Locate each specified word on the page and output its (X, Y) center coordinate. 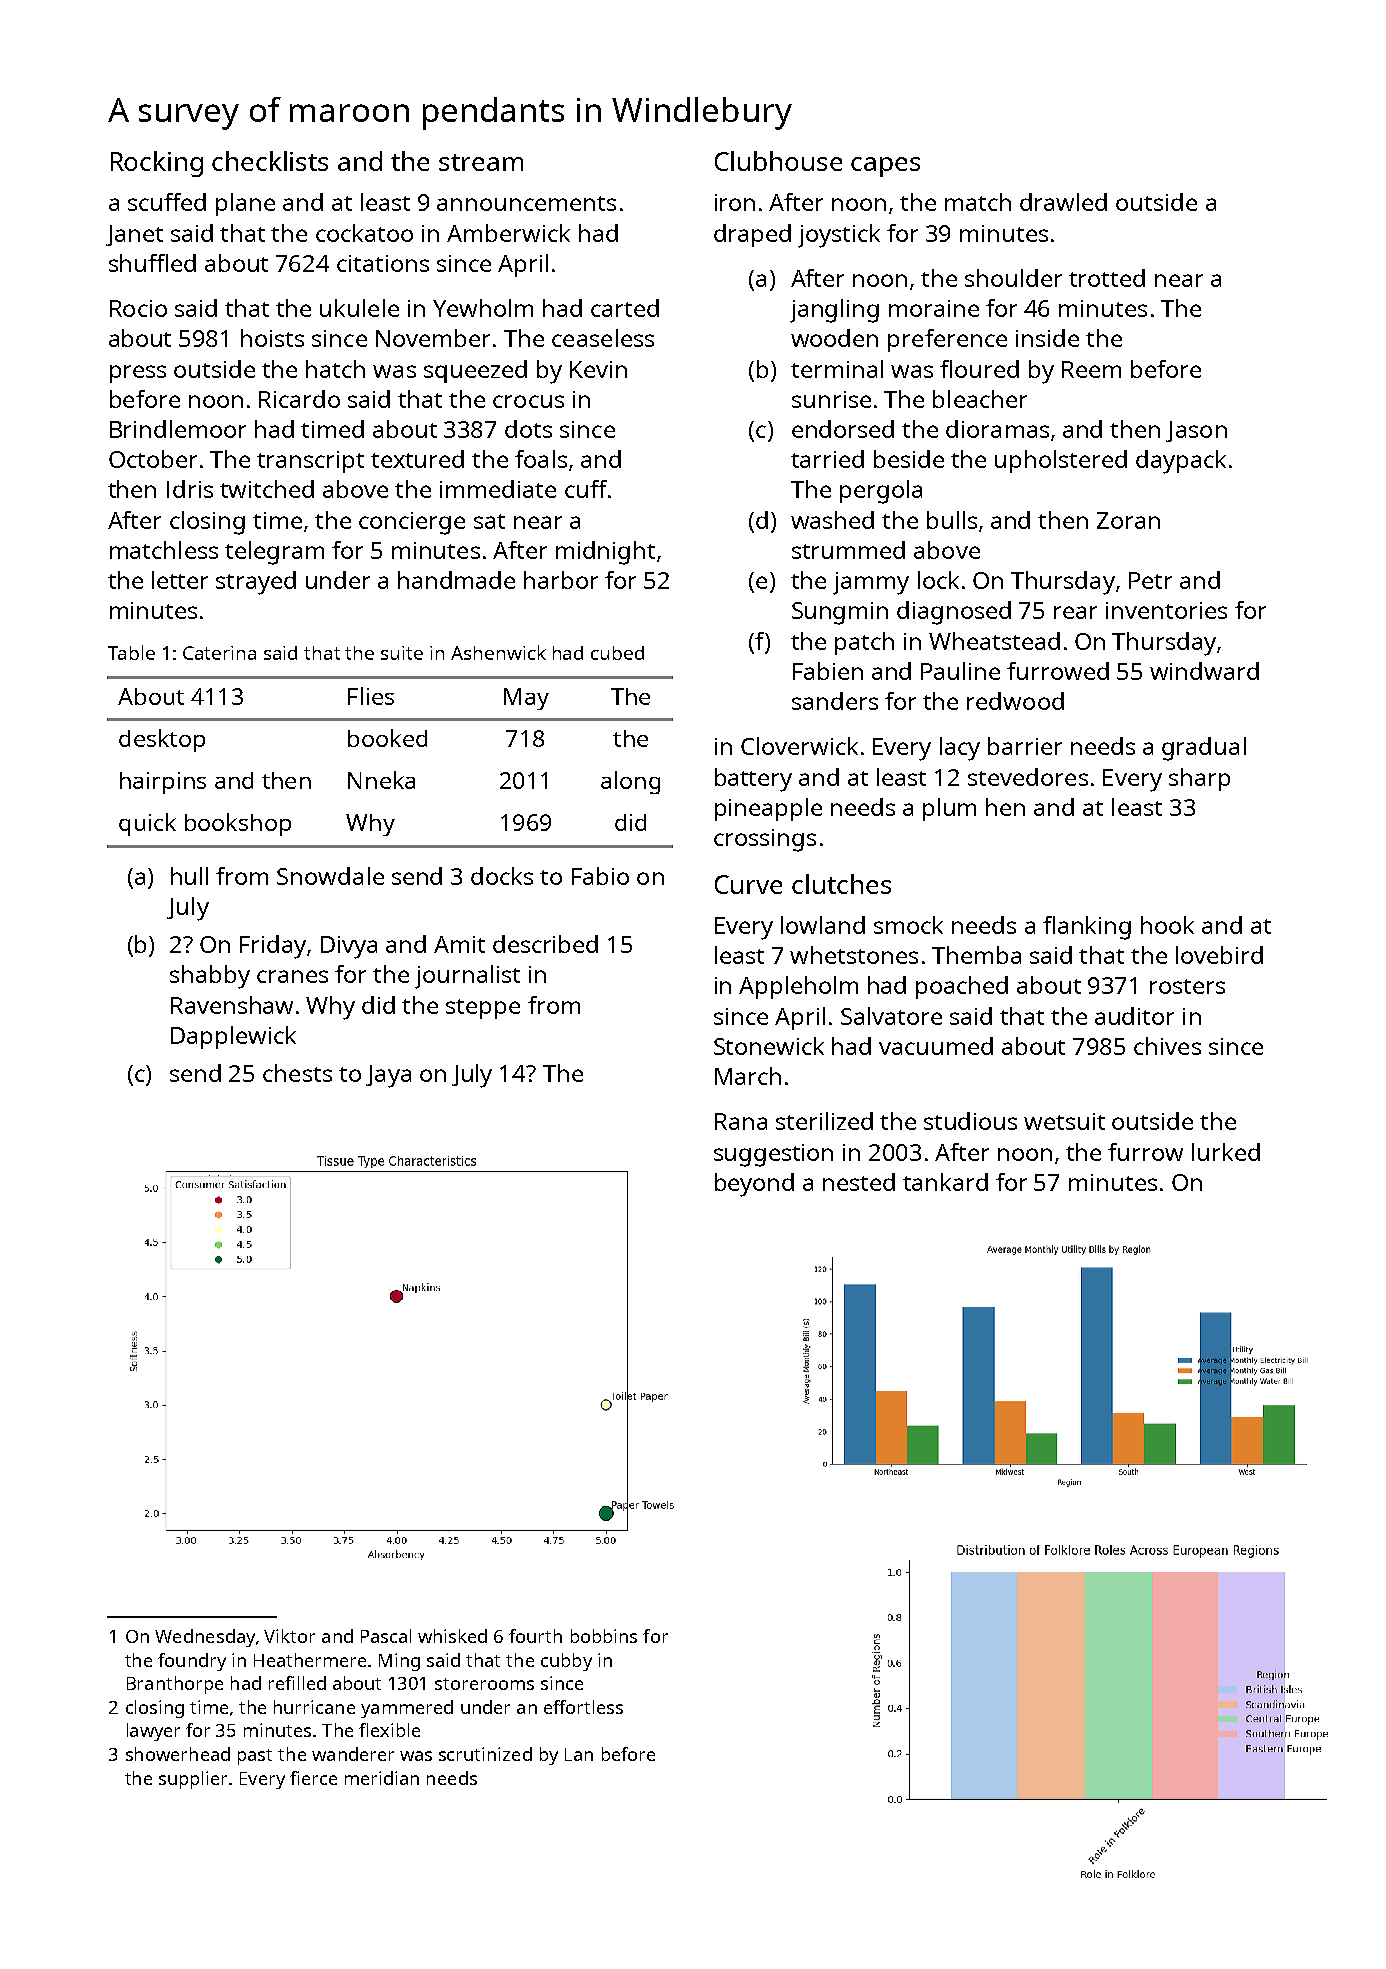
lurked (1226, 1152)
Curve (748, 884)
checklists (270, 161)
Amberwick (508, 233)
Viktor (289, 1636)
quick (147, 824)
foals (541, 459)
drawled (1063, 202)
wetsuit (1064, 1121)
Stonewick (769, 1046)
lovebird (1219, 955)
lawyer (153, 1732)
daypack (1181, 462)
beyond (754, 1185)
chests (297, 1073)
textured (417, 459)
